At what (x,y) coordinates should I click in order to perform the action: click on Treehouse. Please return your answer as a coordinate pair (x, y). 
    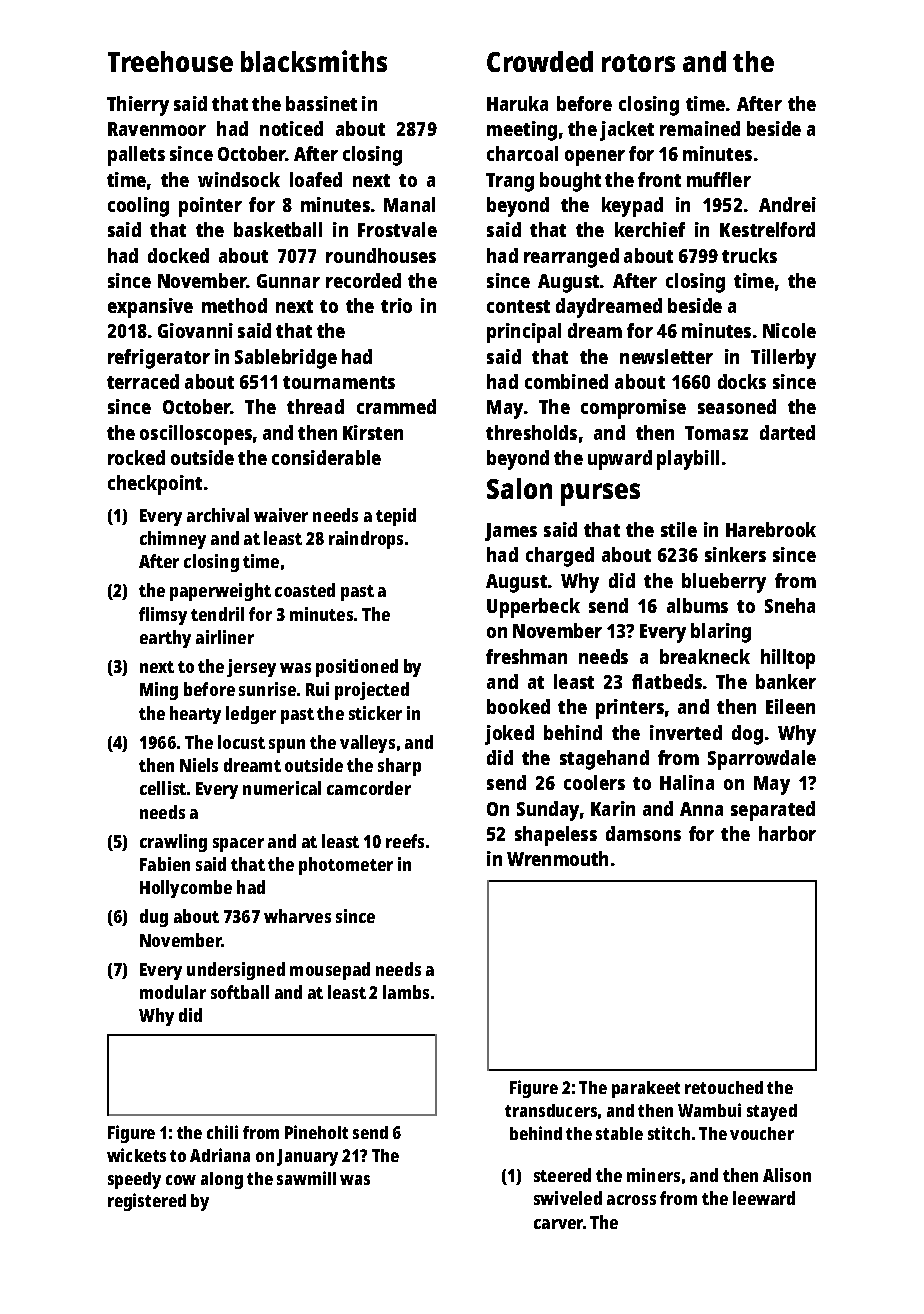
    Looking at the image, I should click on (170, 61).
